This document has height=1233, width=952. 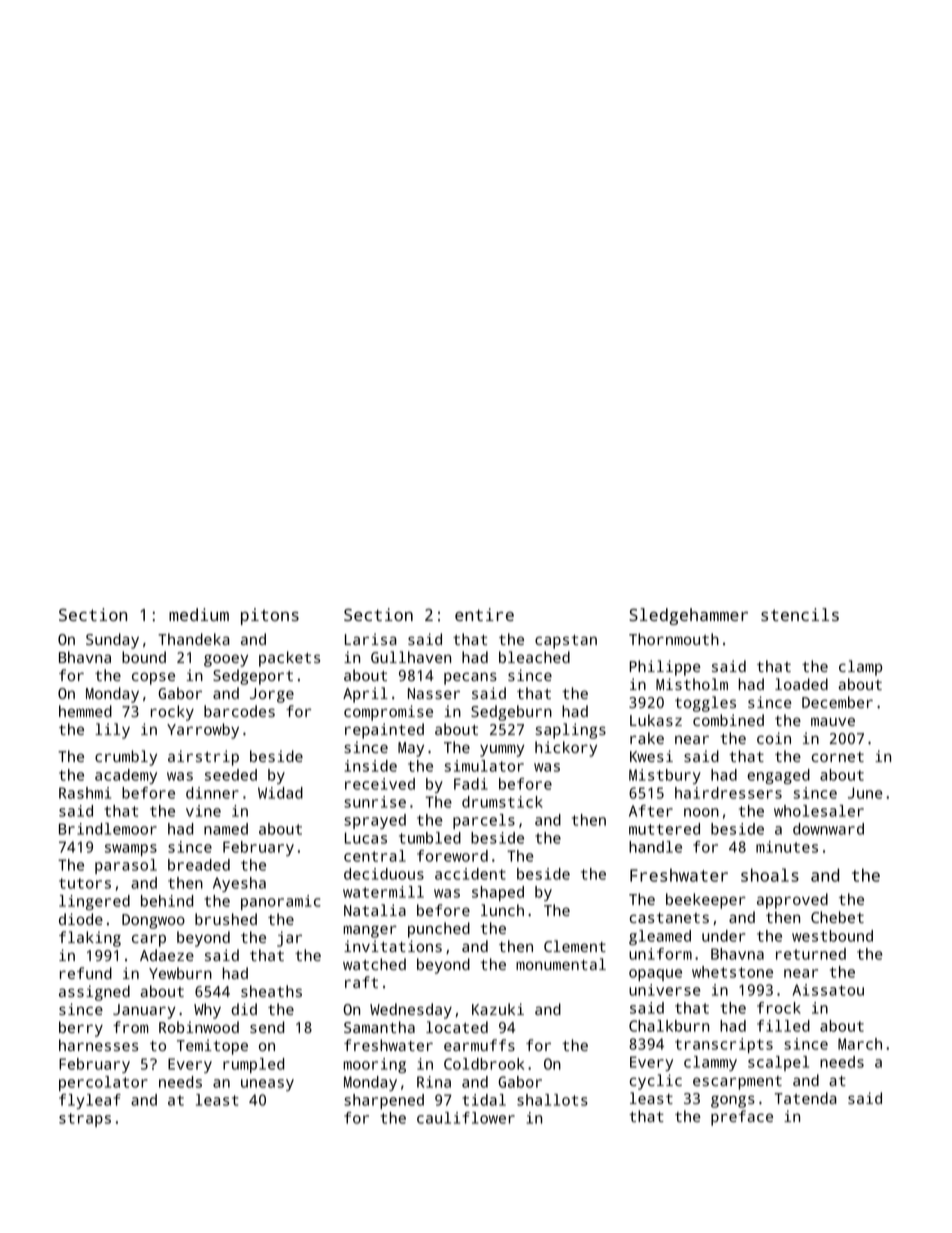 What do you see at coordinates (199, 614) in the document?
I see `medium` at bounding box center [199, 614].
